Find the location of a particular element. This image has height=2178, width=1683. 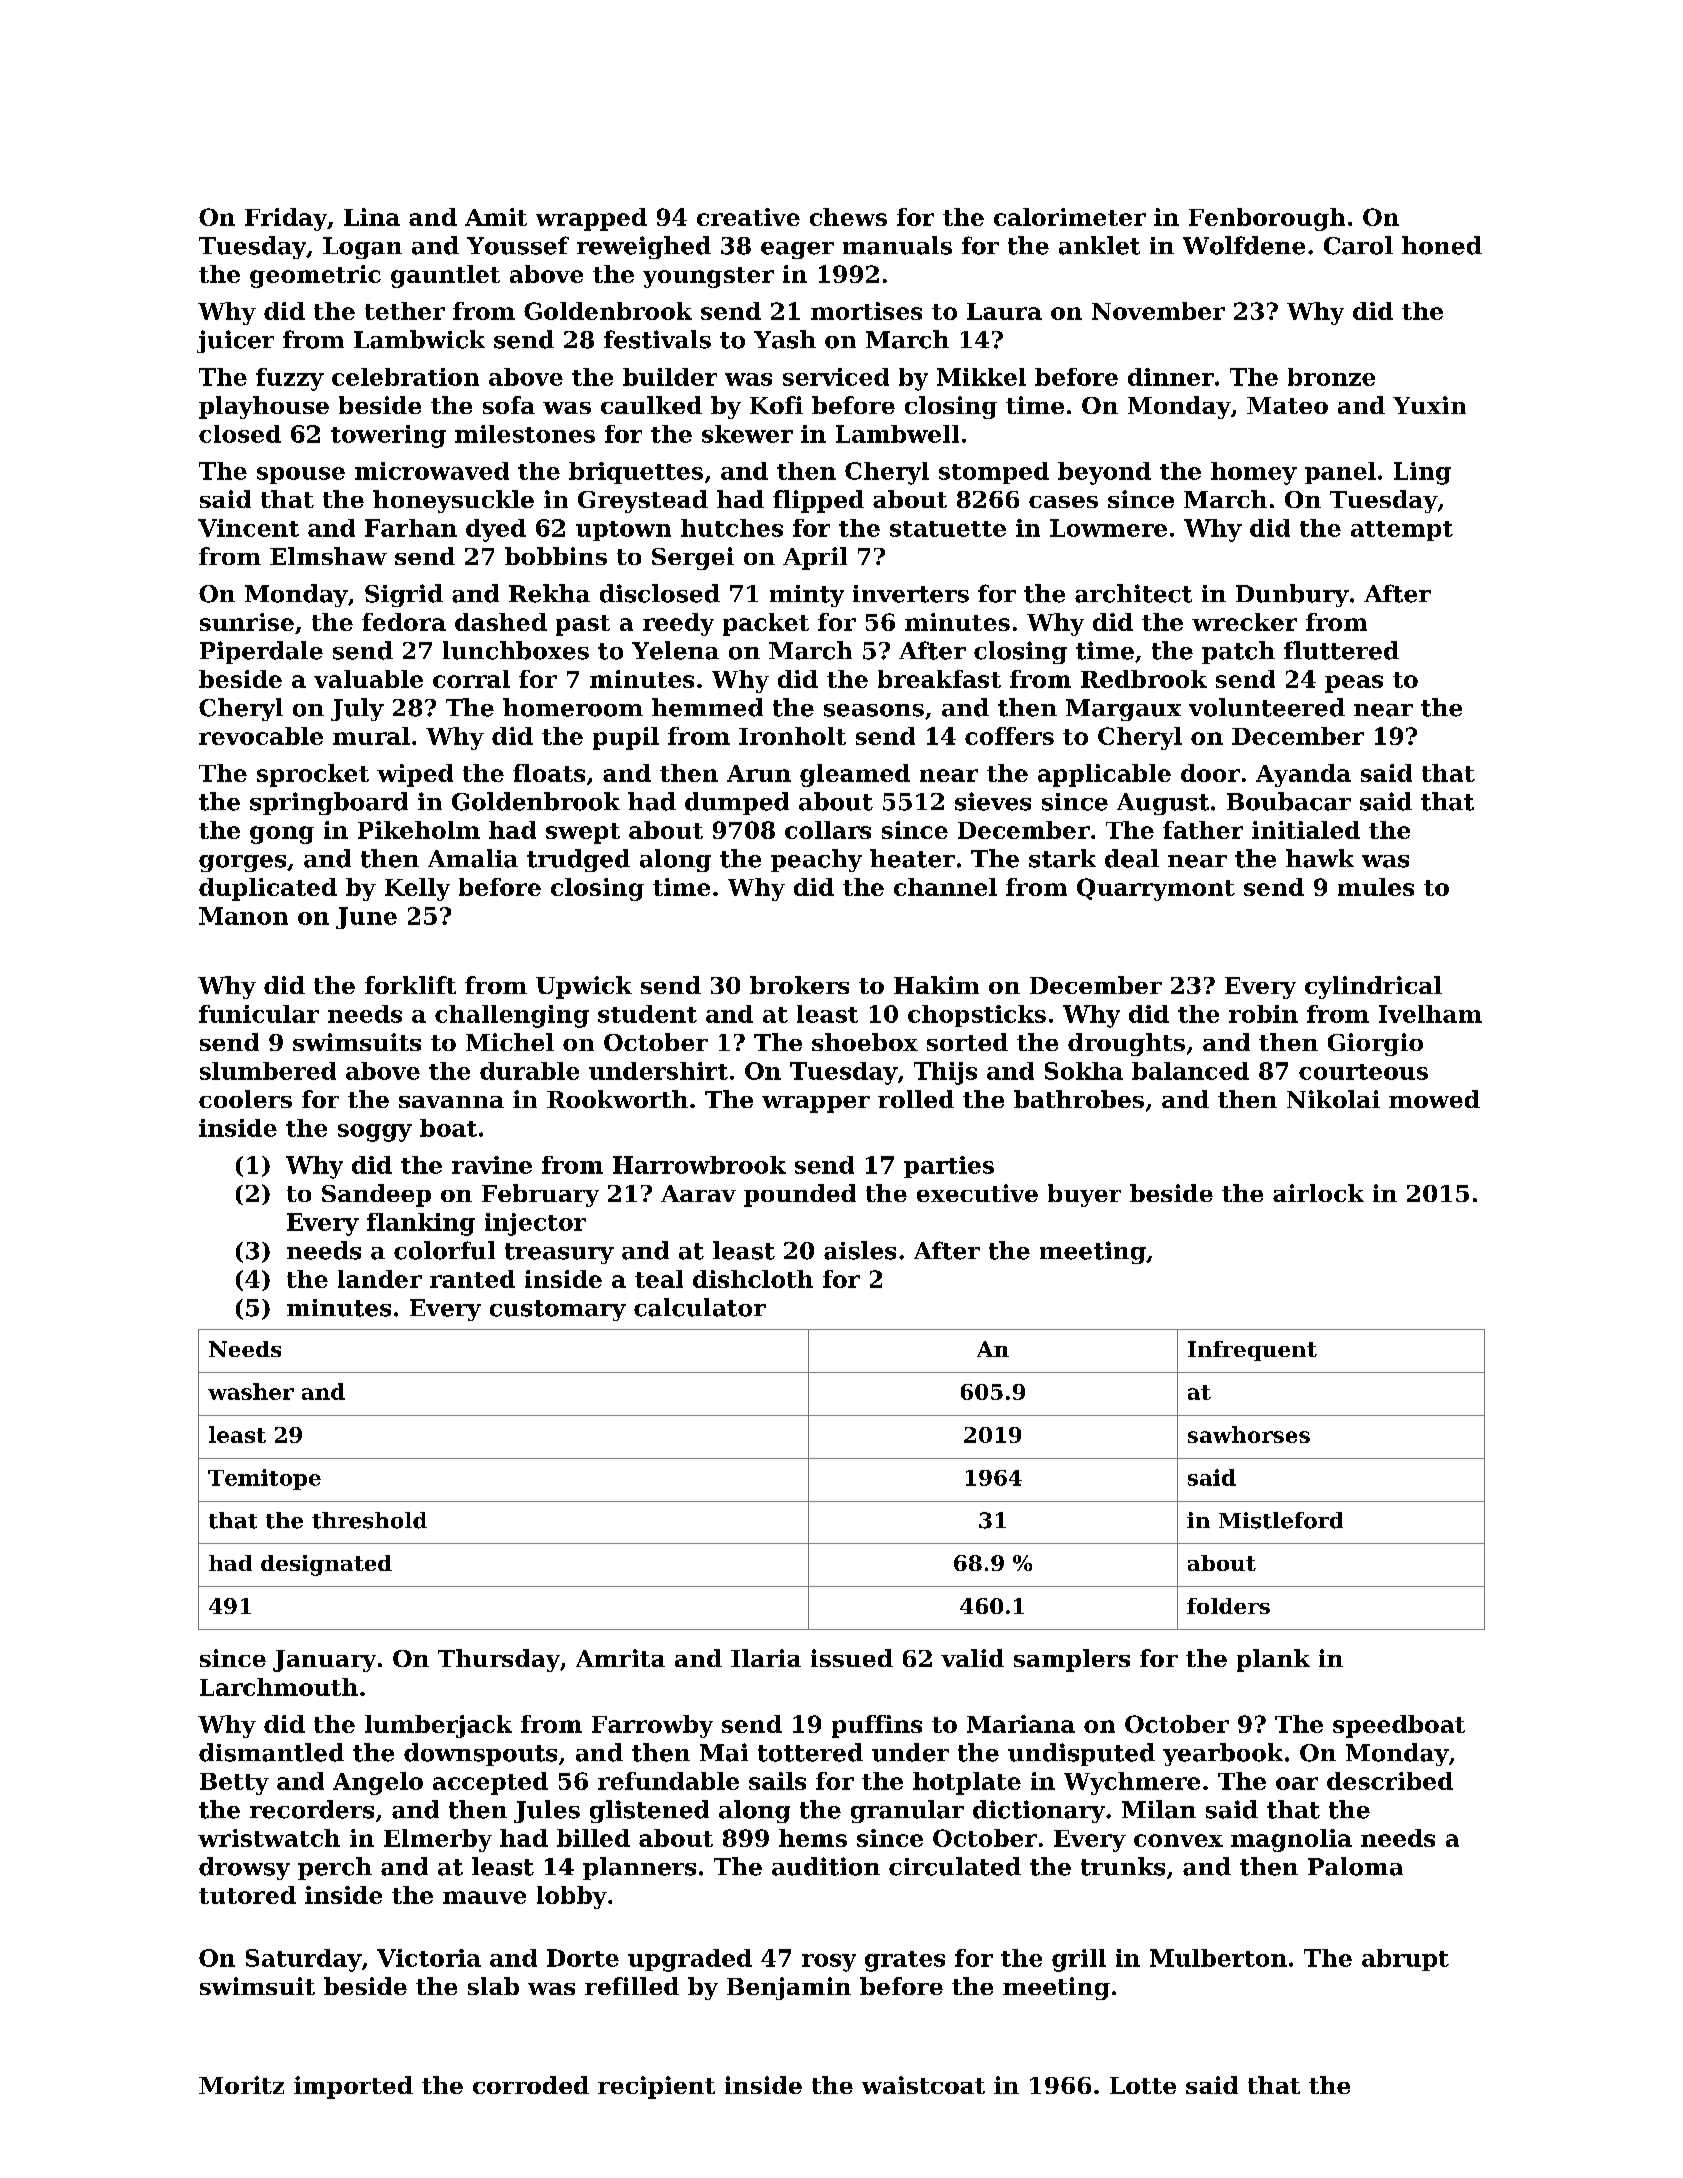

creative is located at coordinates (748, 217).
